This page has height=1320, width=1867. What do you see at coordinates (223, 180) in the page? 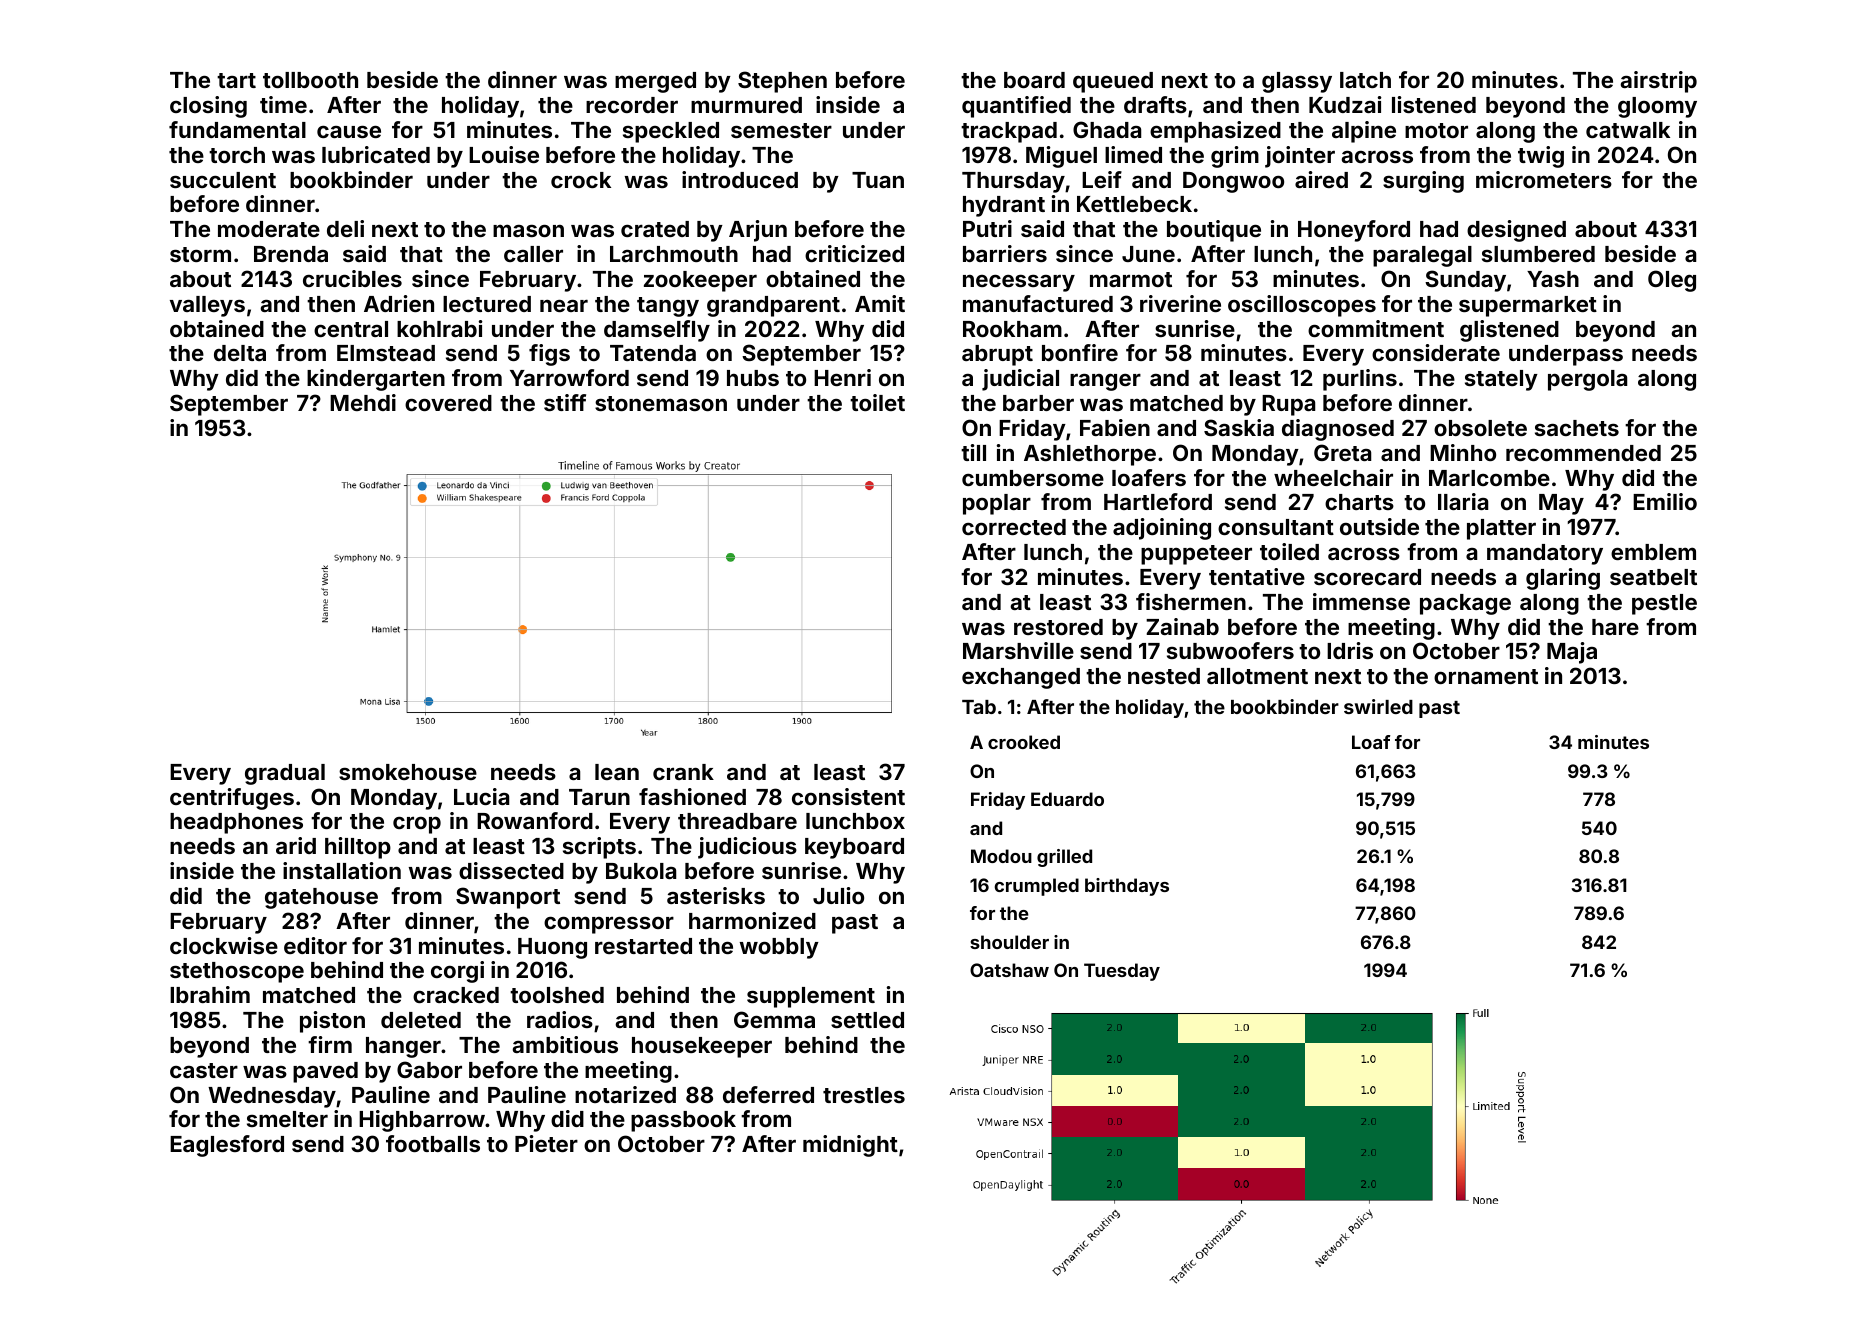
I see `succulent` at bounding box center [223, 180].
